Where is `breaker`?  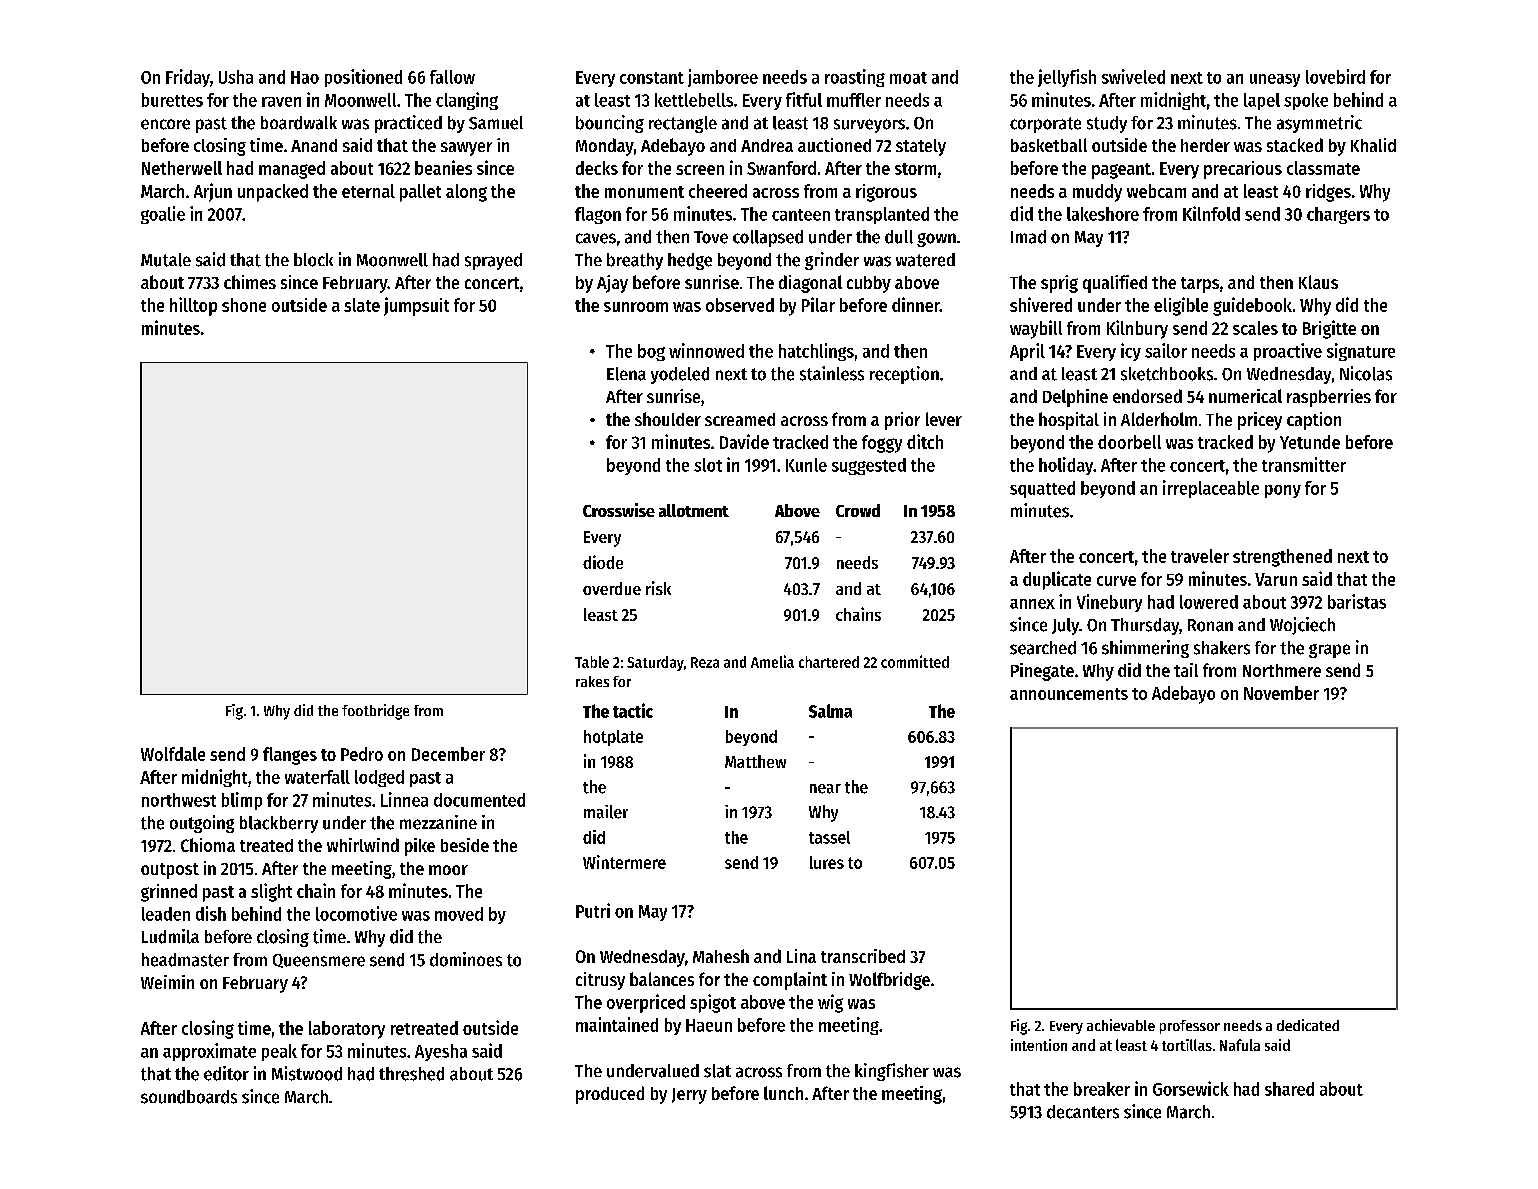
breaker is located at coordinates (1102, 1089).
